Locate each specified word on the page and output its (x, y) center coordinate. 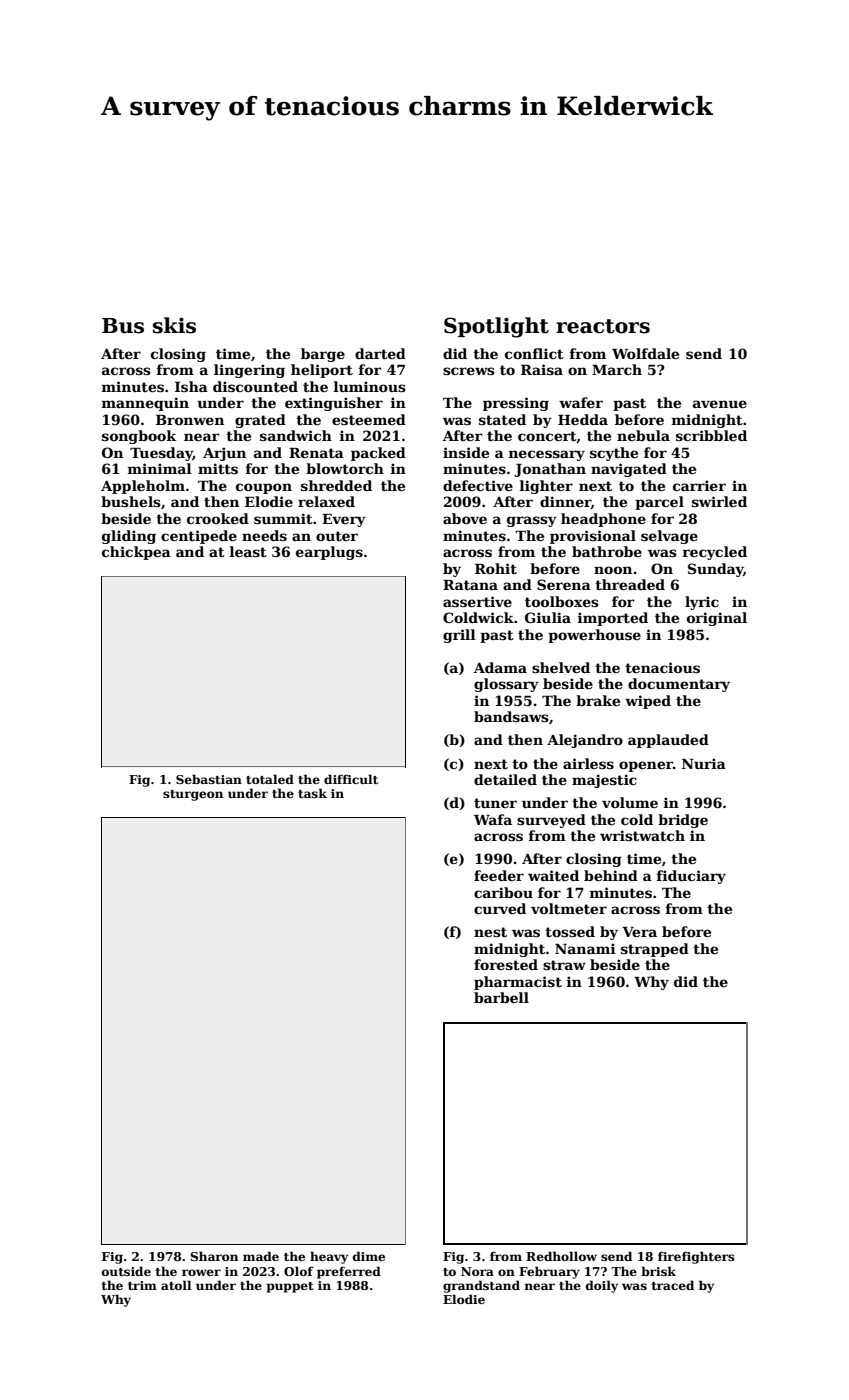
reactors (603, 326)
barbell (501, 997)
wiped (648, 702)
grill (459, 636)
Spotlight (496, 327)
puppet (290, 1287)
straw (564, 965)
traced (673, 1285)
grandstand (481, 1286)
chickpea (136, 553)
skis (174, 325)
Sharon (214, 1256)
